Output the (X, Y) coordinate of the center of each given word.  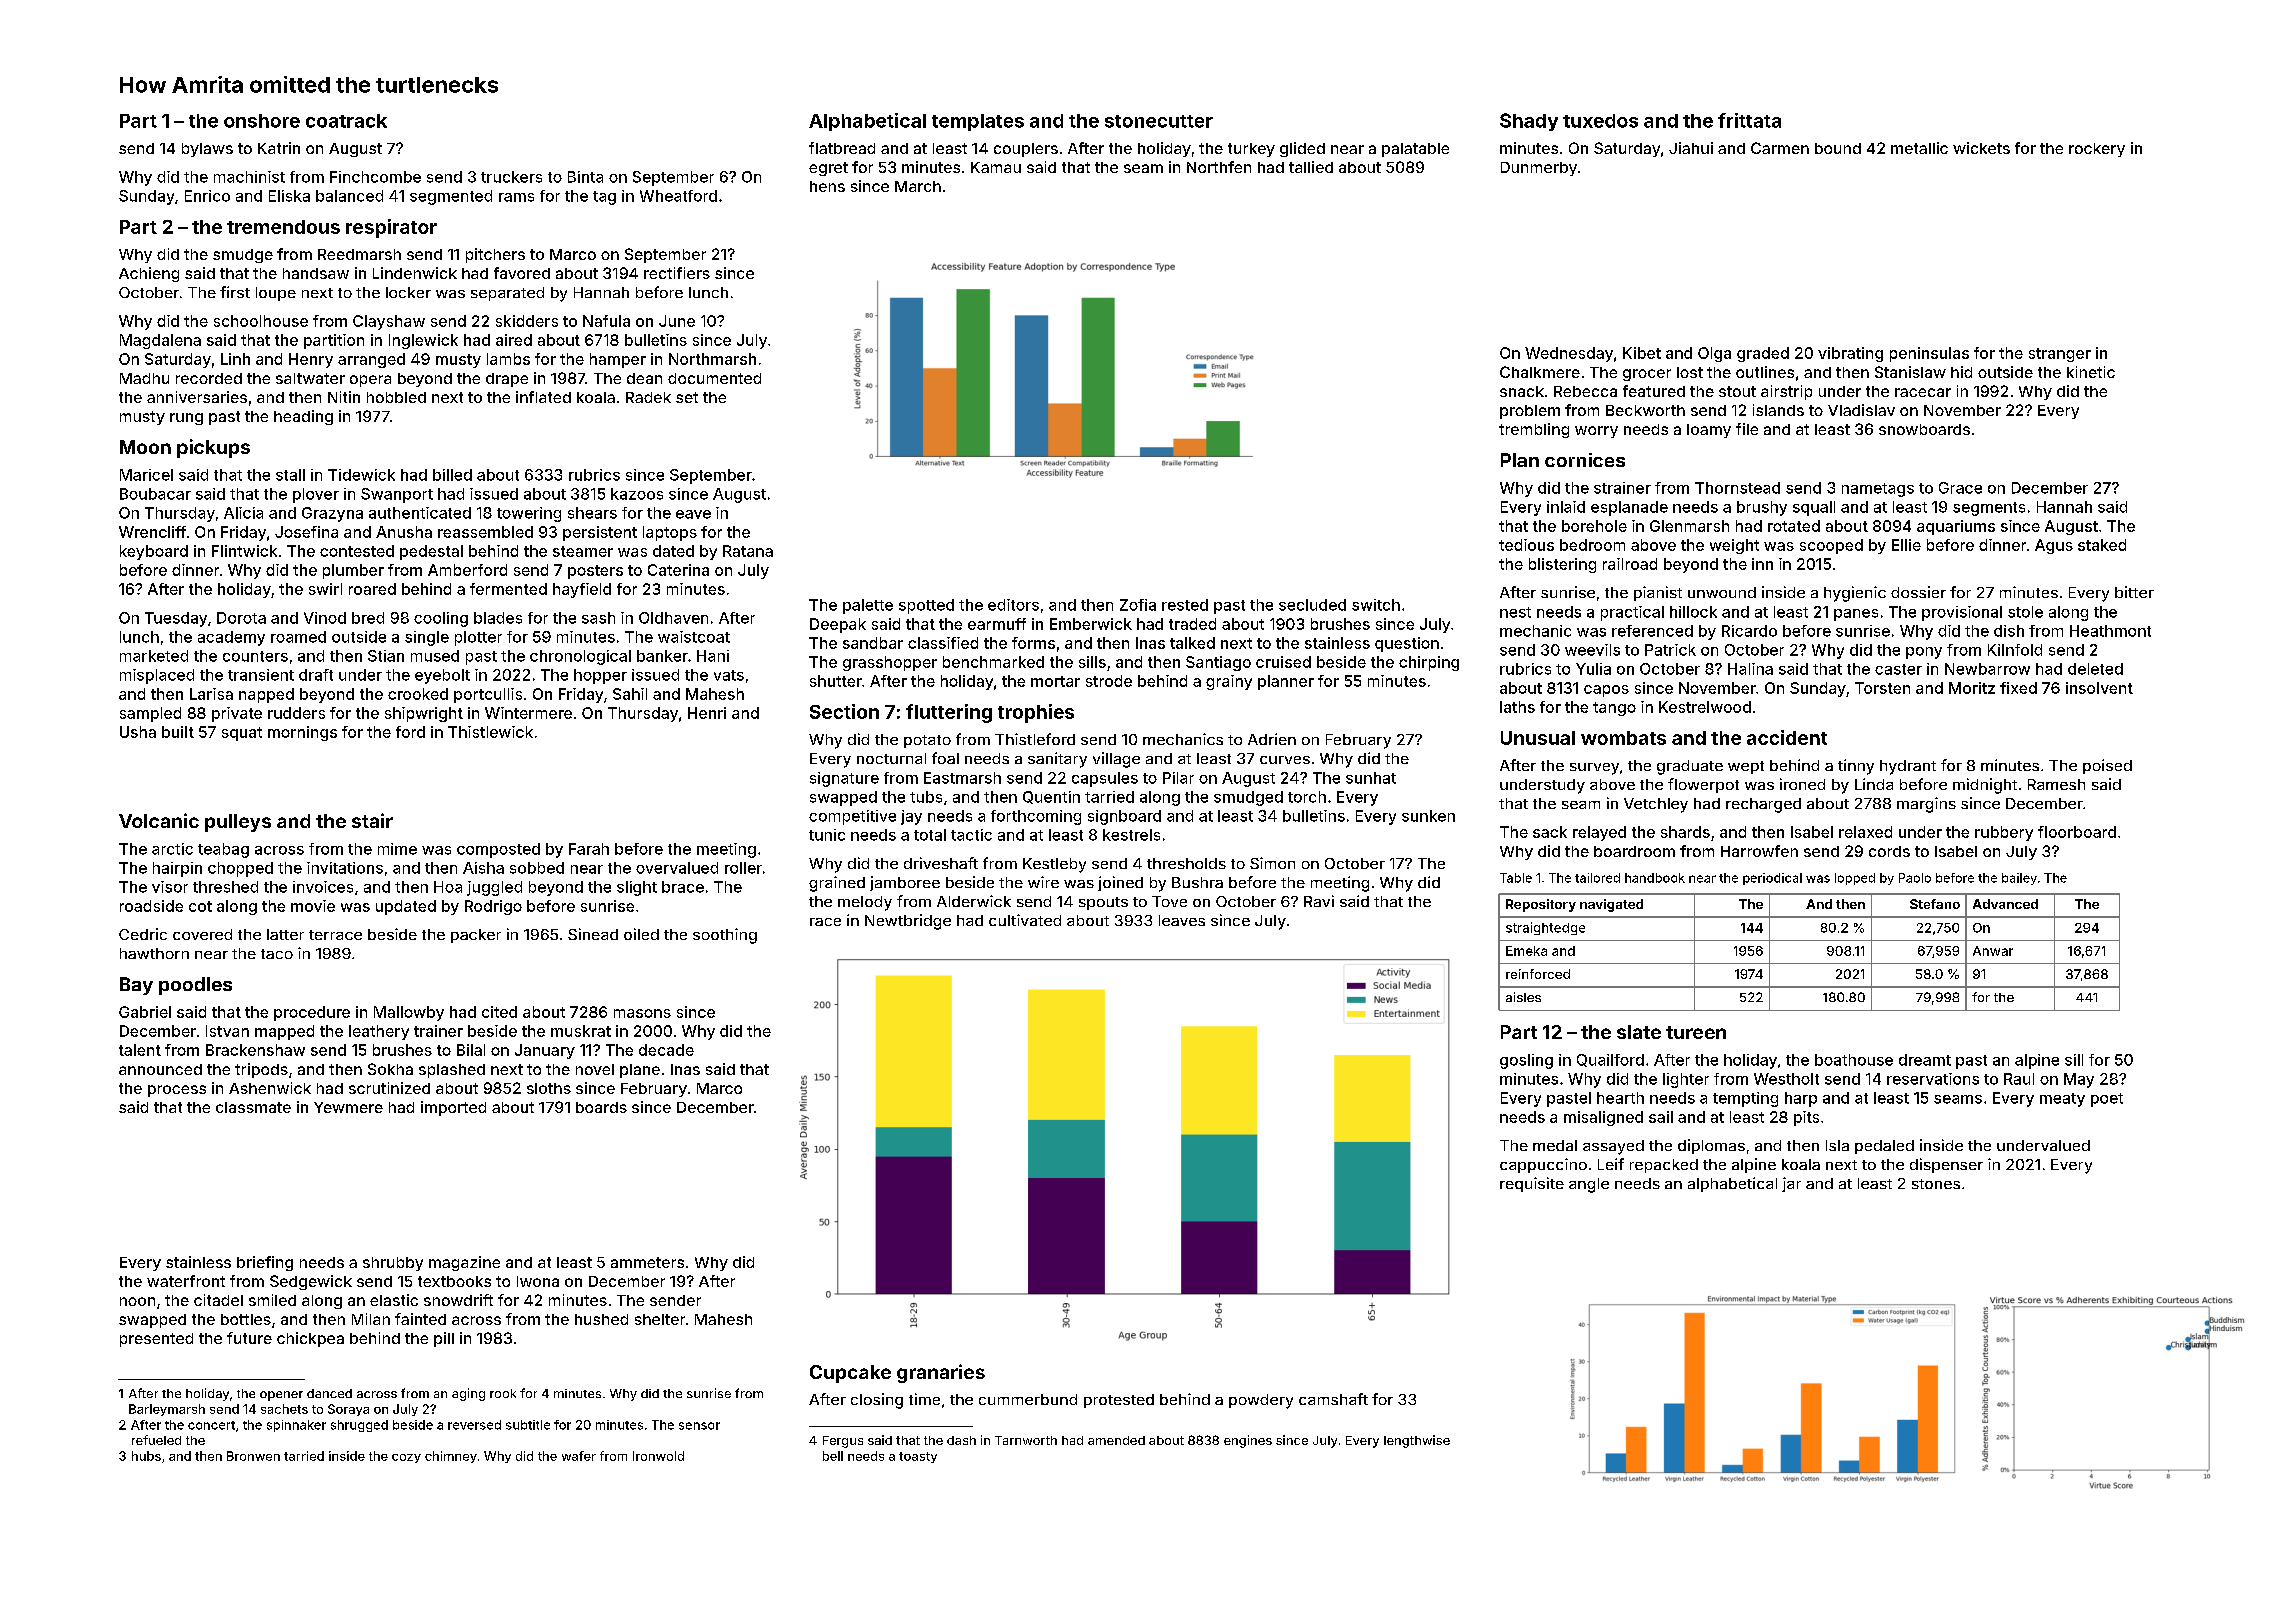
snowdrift (458, 1300)
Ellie (1906, 545)
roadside (151, 906)
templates (978, 122)
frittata (1749, 120)
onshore (262, 121)
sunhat (1371, 778)
